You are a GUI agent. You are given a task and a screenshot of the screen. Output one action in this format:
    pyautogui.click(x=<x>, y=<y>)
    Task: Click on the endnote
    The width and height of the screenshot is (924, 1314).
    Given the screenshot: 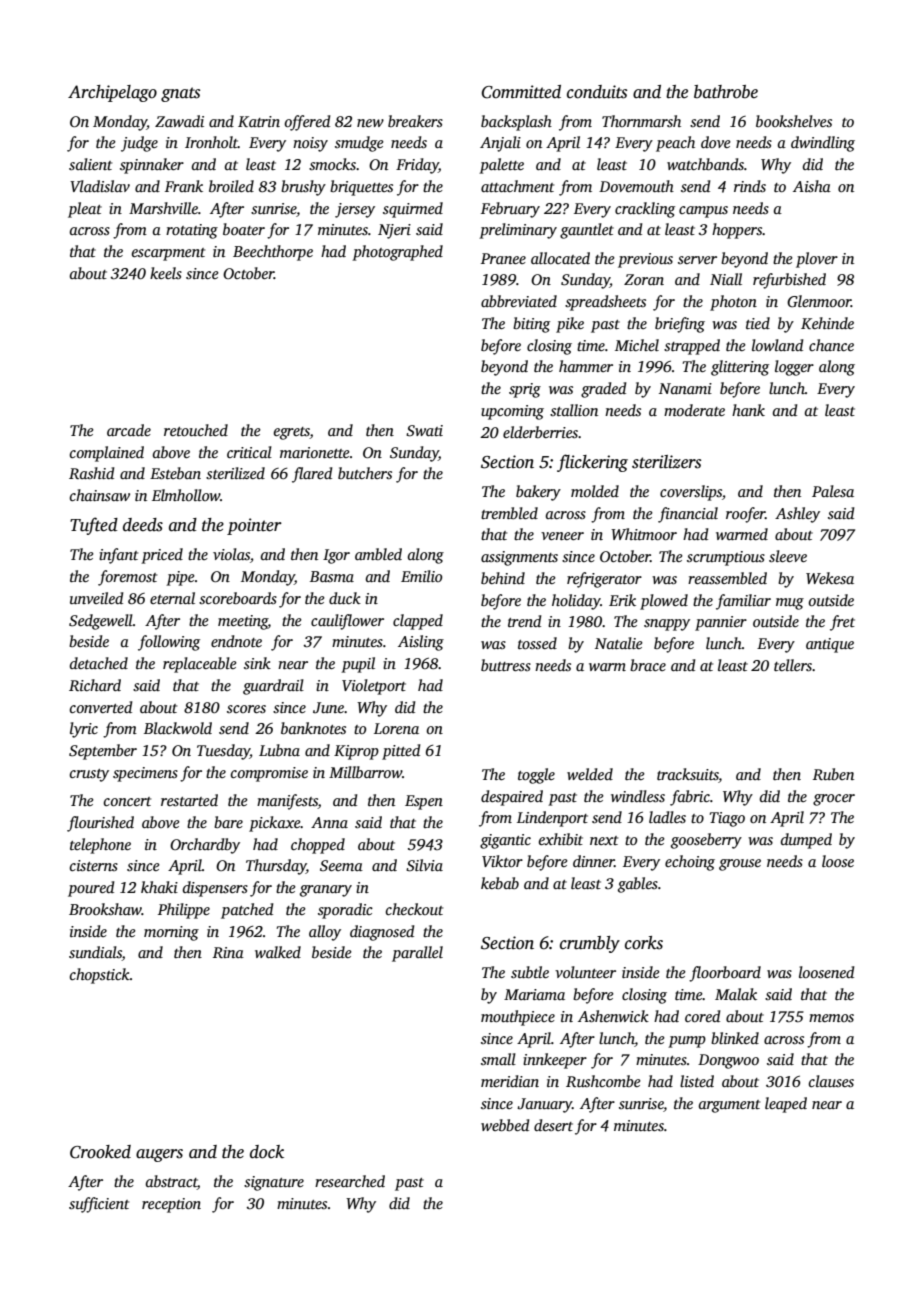 What is the action you would take?
    pyautogui.click(x=236, y=641)
